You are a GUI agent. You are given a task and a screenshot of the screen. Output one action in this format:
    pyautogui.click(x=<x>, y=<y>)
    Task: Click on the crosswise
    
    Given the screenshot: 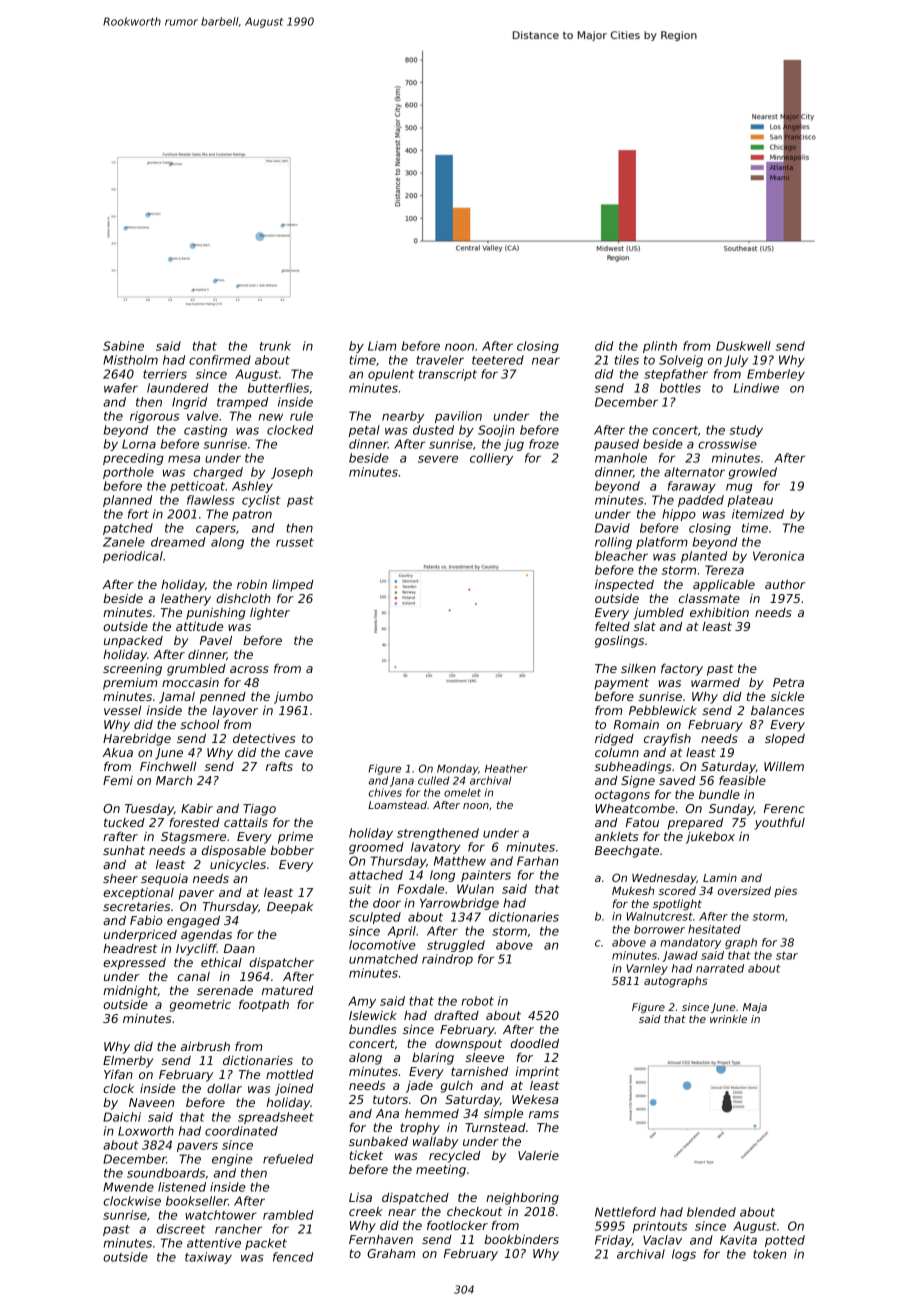 What is the action you would take?
    pyautogui.click(x=727, y=444)
